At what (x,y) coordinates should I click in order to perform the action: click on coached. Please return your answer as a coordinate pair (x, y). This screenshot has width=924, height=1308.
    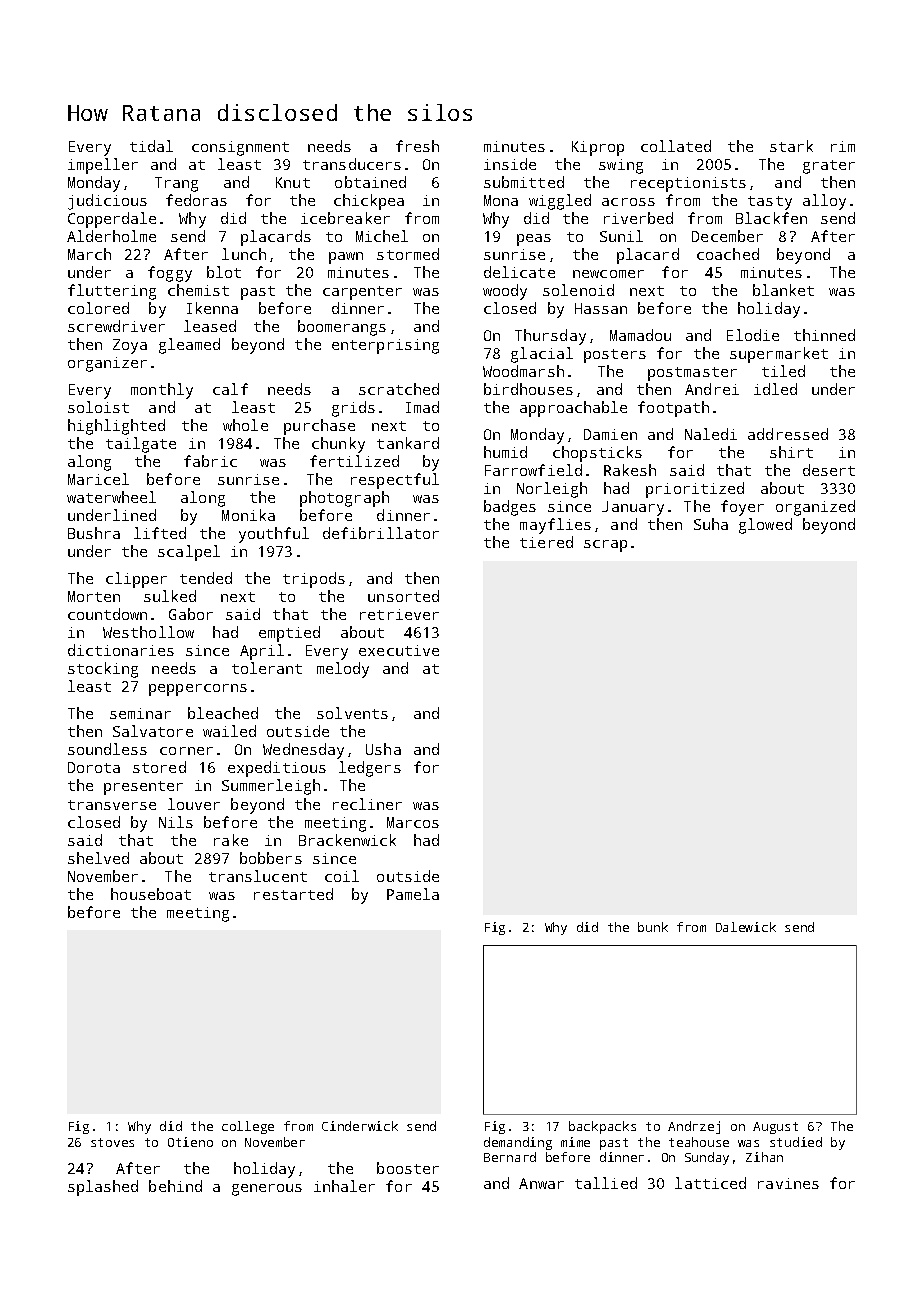
    Looking at the image, I should click on (728, 254).
